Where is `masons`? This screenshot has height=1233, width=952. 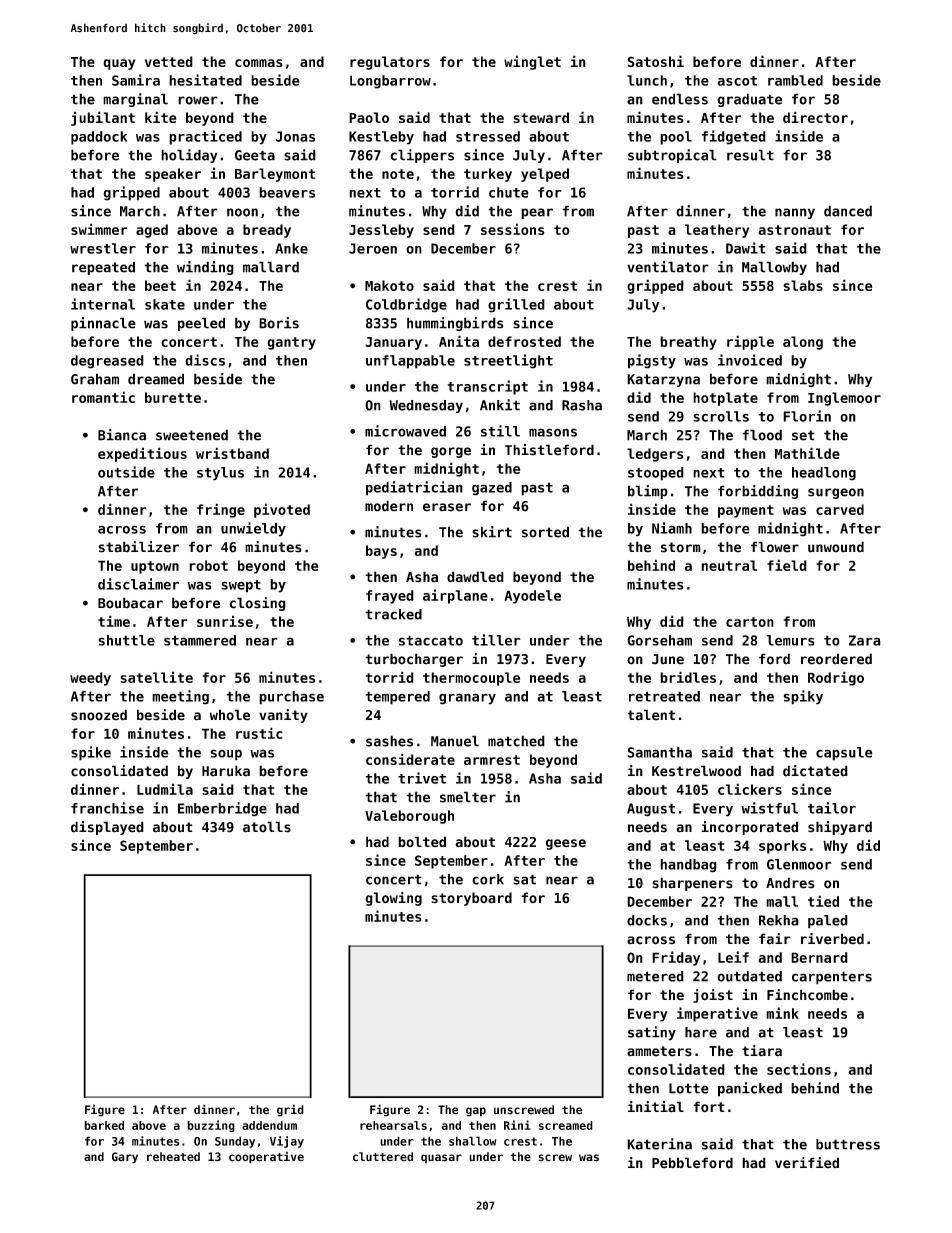
masons is located at coordinates (553, 432).
